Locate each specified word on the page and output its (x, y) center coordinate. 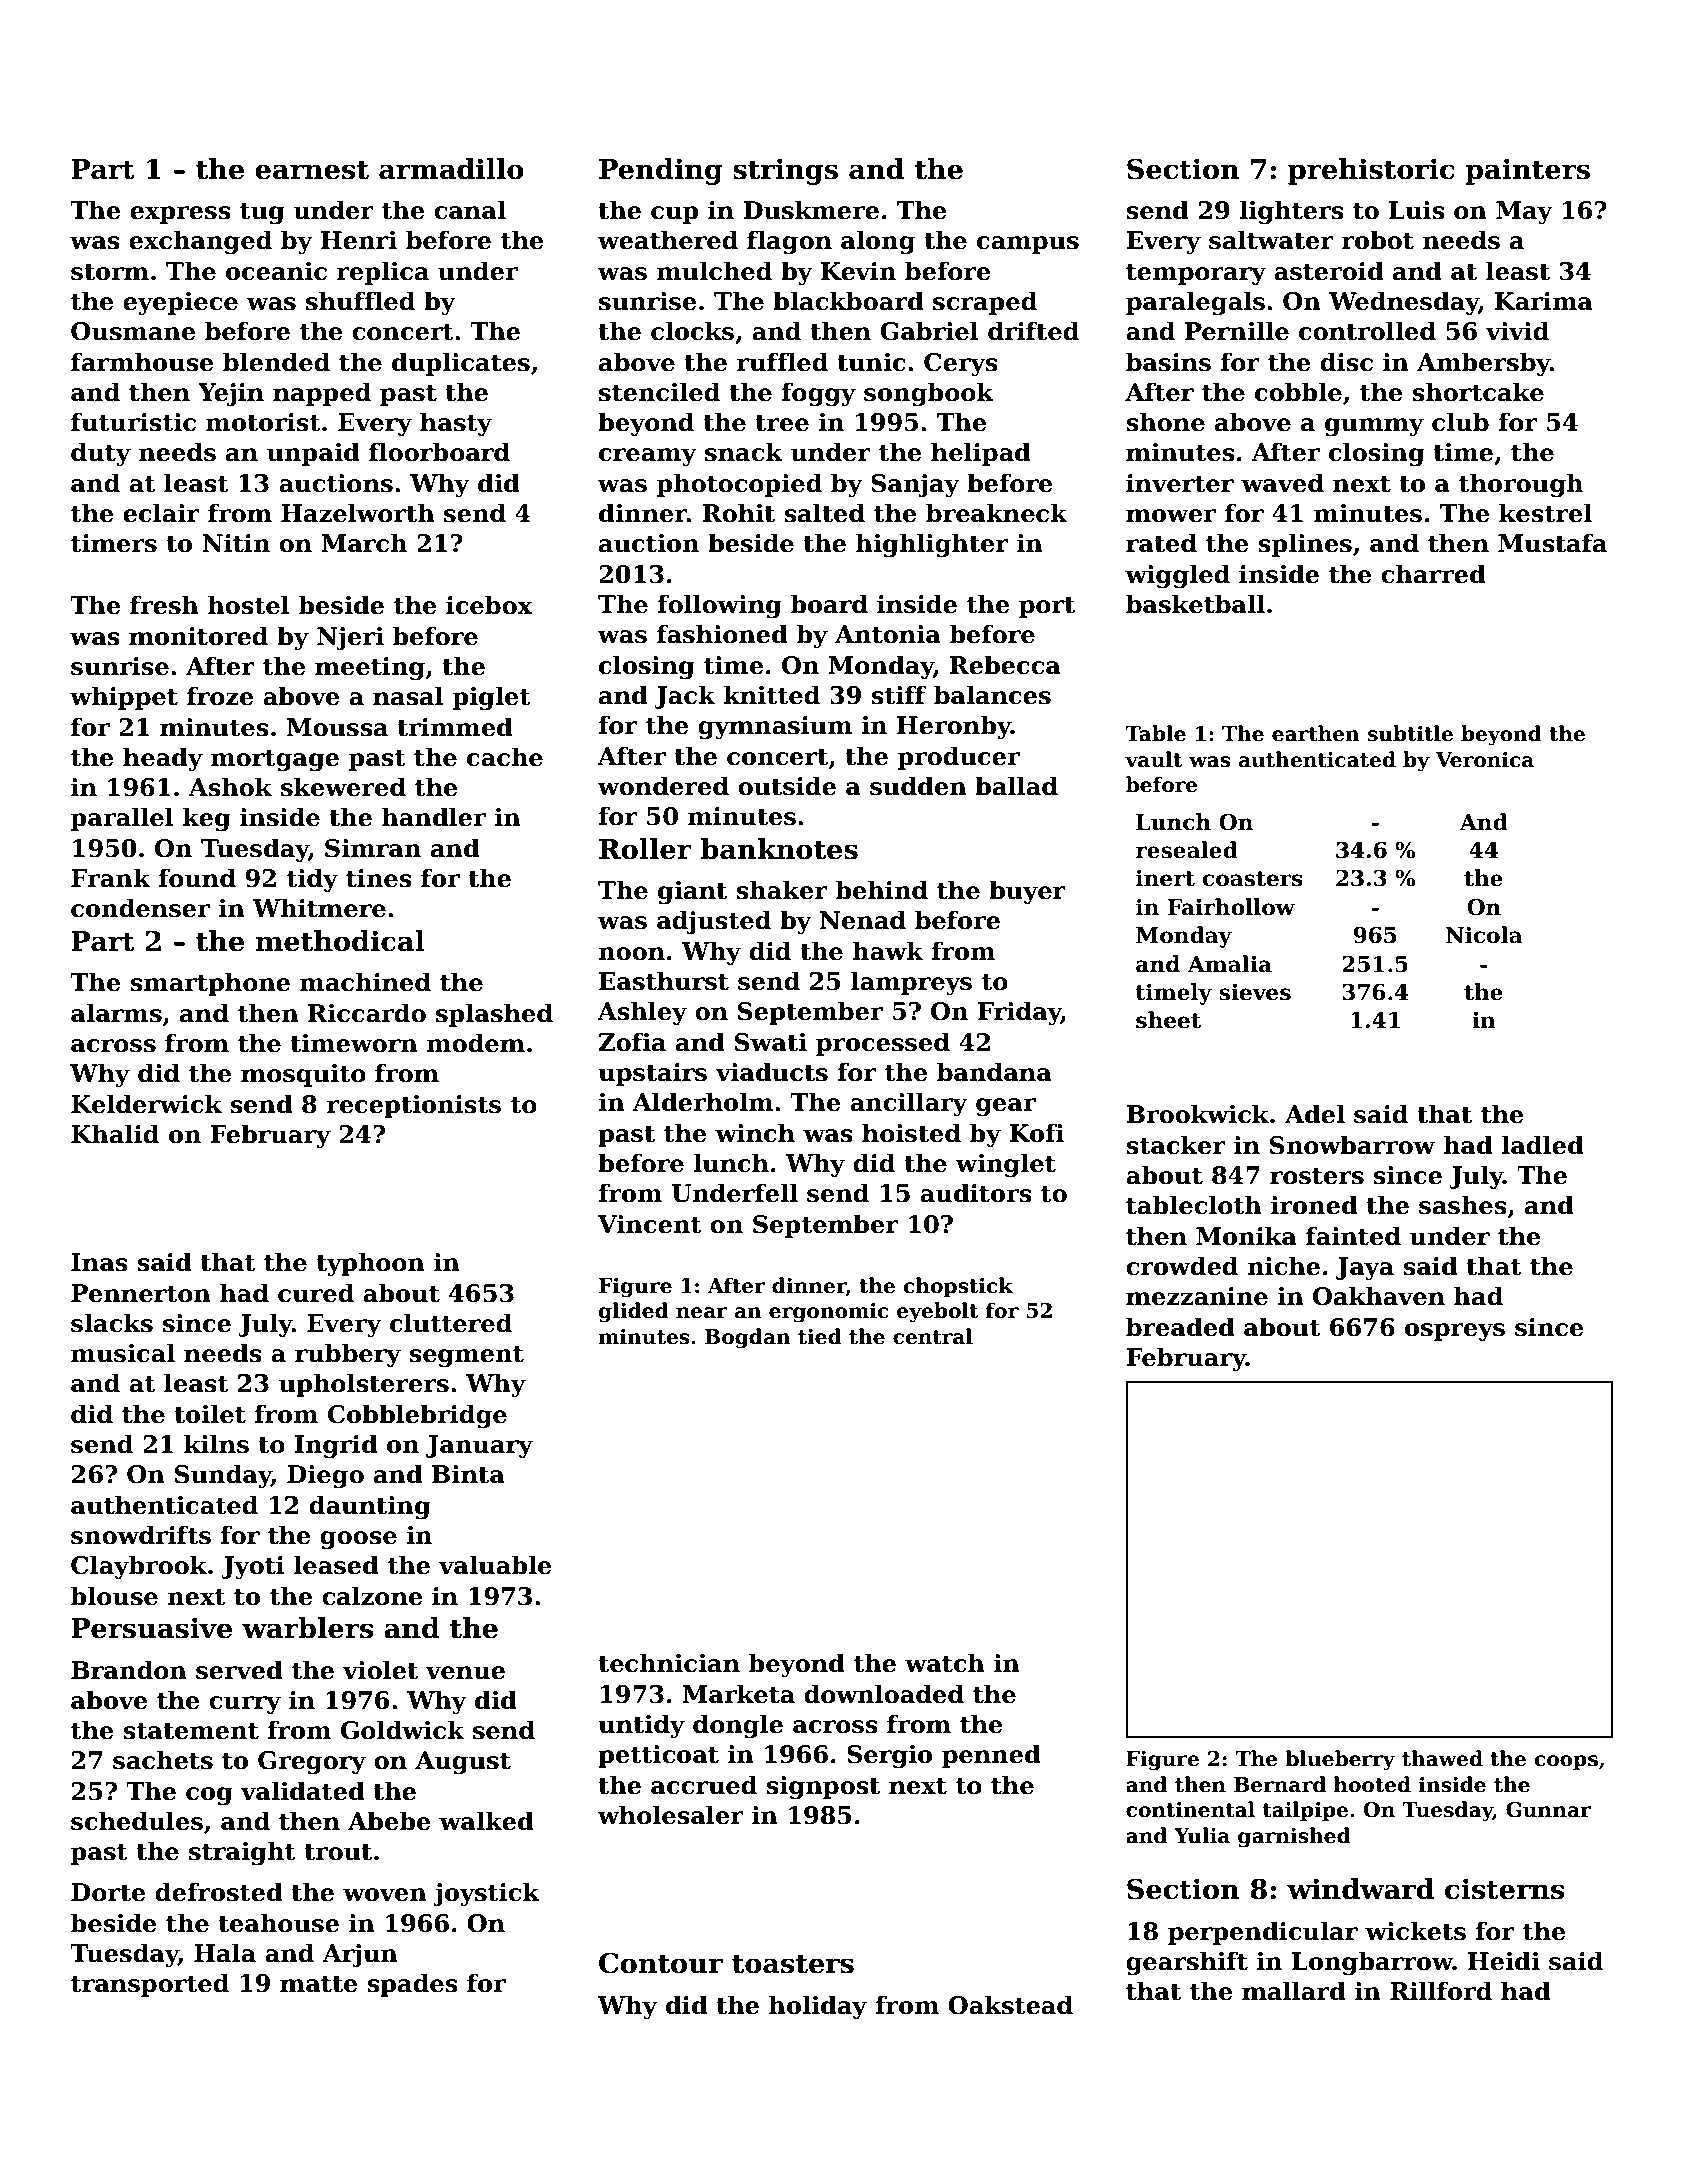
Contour (661, 1963)
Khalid (115, 1134)
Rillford (1441, 1991)
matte (319, 1984)
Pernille (1237, 331)
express (180, 215)
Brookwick (1197, 1114)
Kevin (858, 271)
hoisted (911, 1133)
